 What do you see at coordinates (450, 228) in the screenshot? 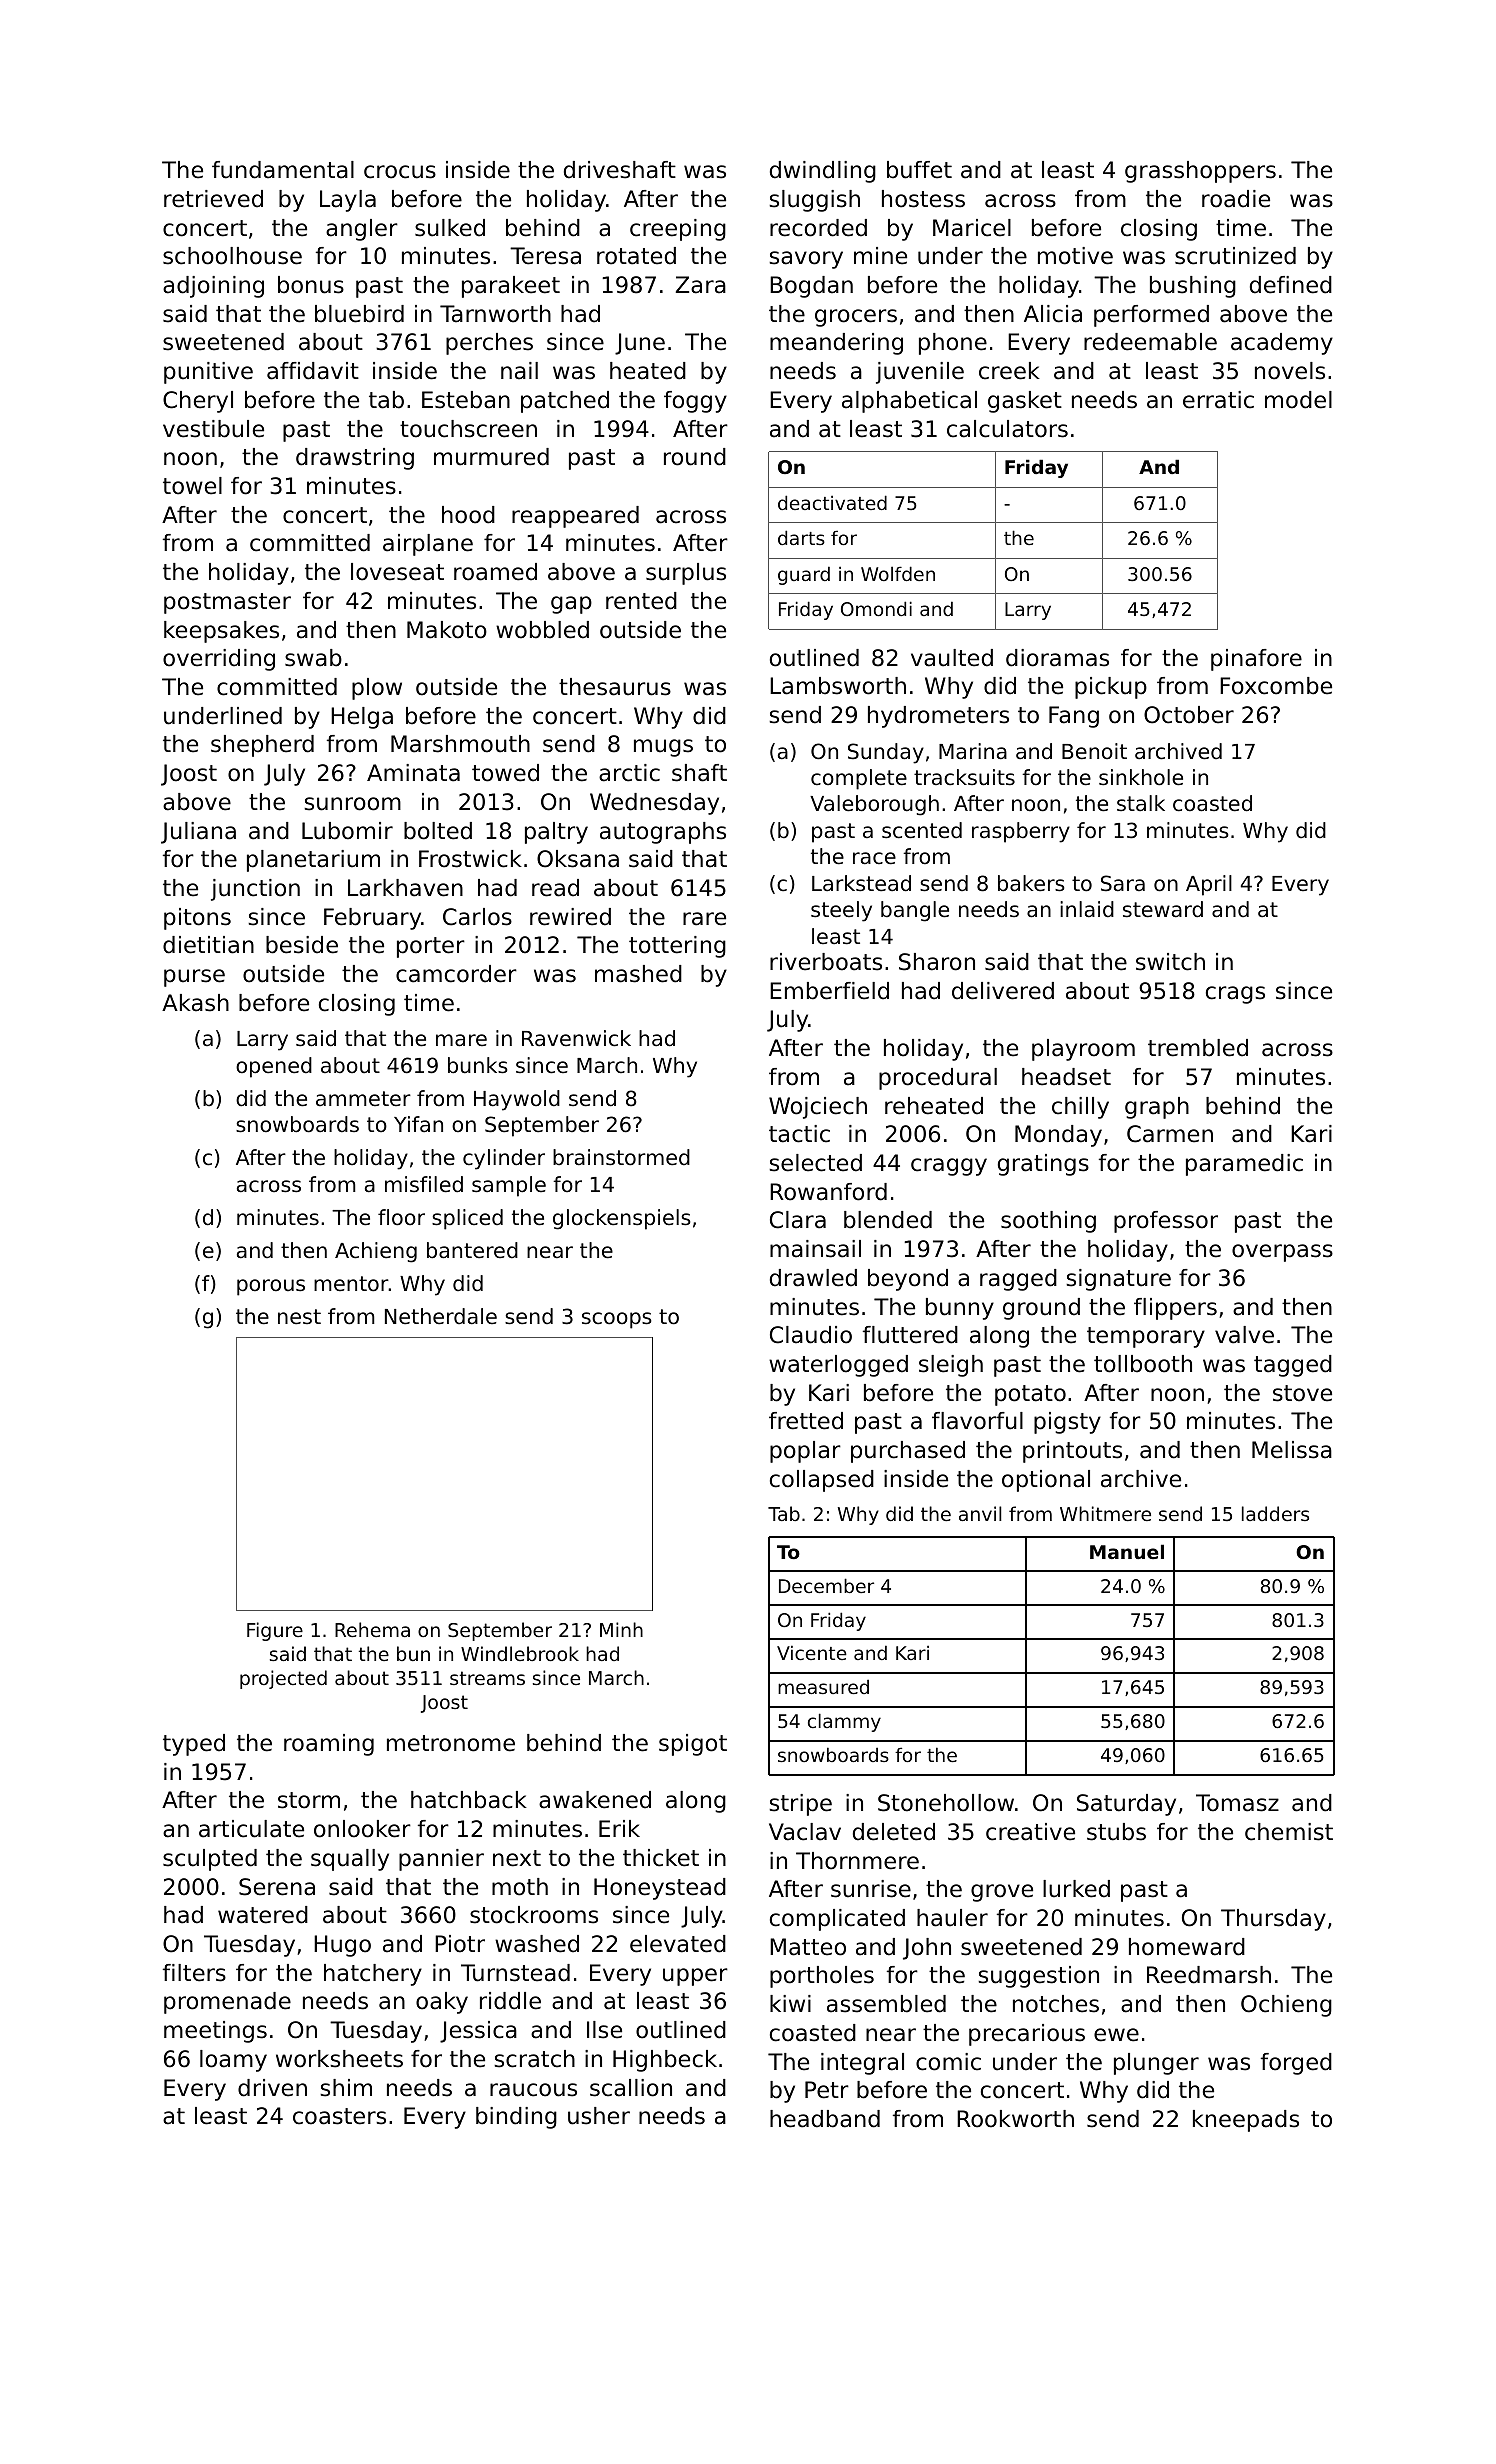
I see `sulked` at bounding box center [450, 228].
